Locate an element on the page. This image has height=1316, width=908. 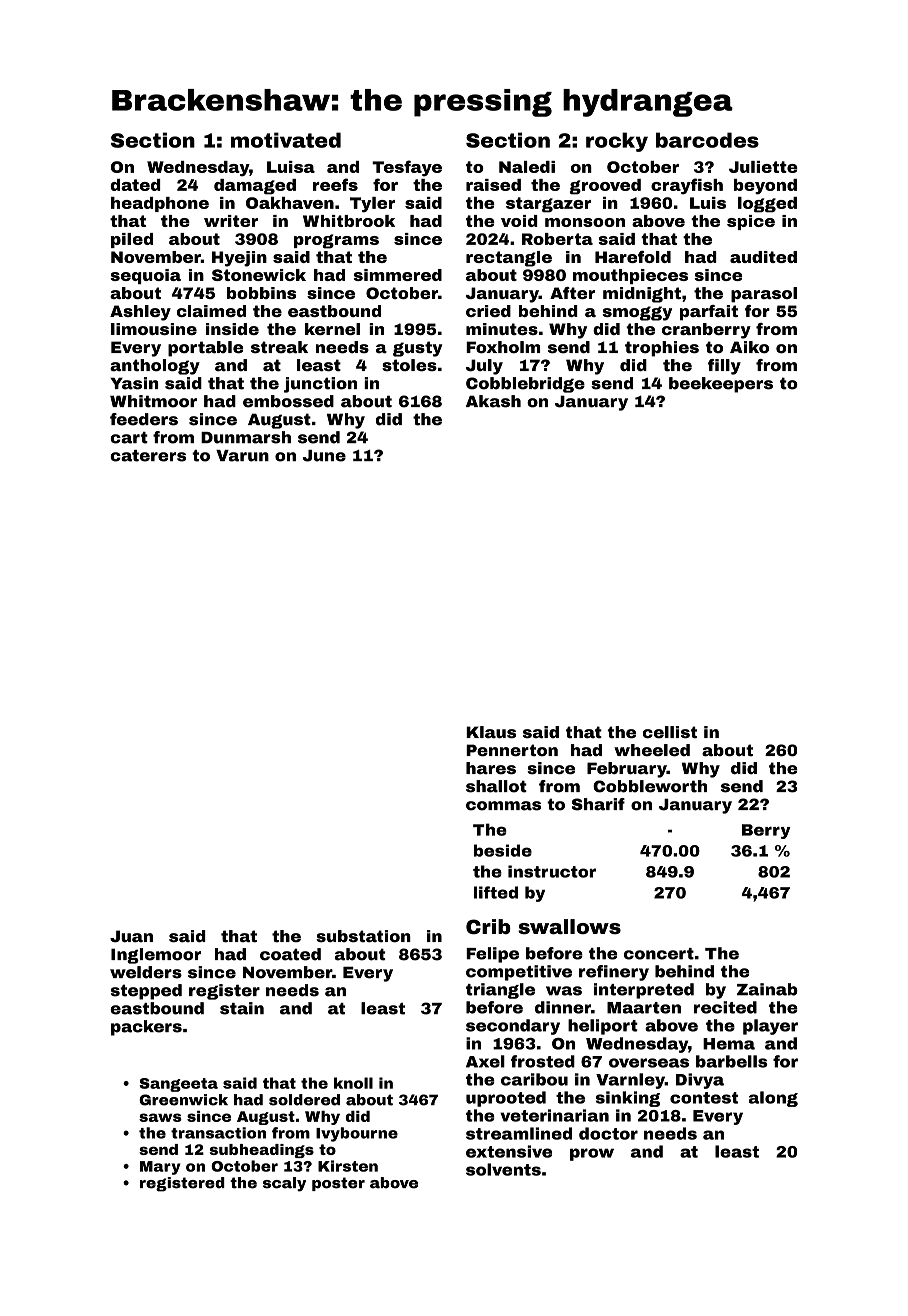
concert is located at coordinates (659, 954).
